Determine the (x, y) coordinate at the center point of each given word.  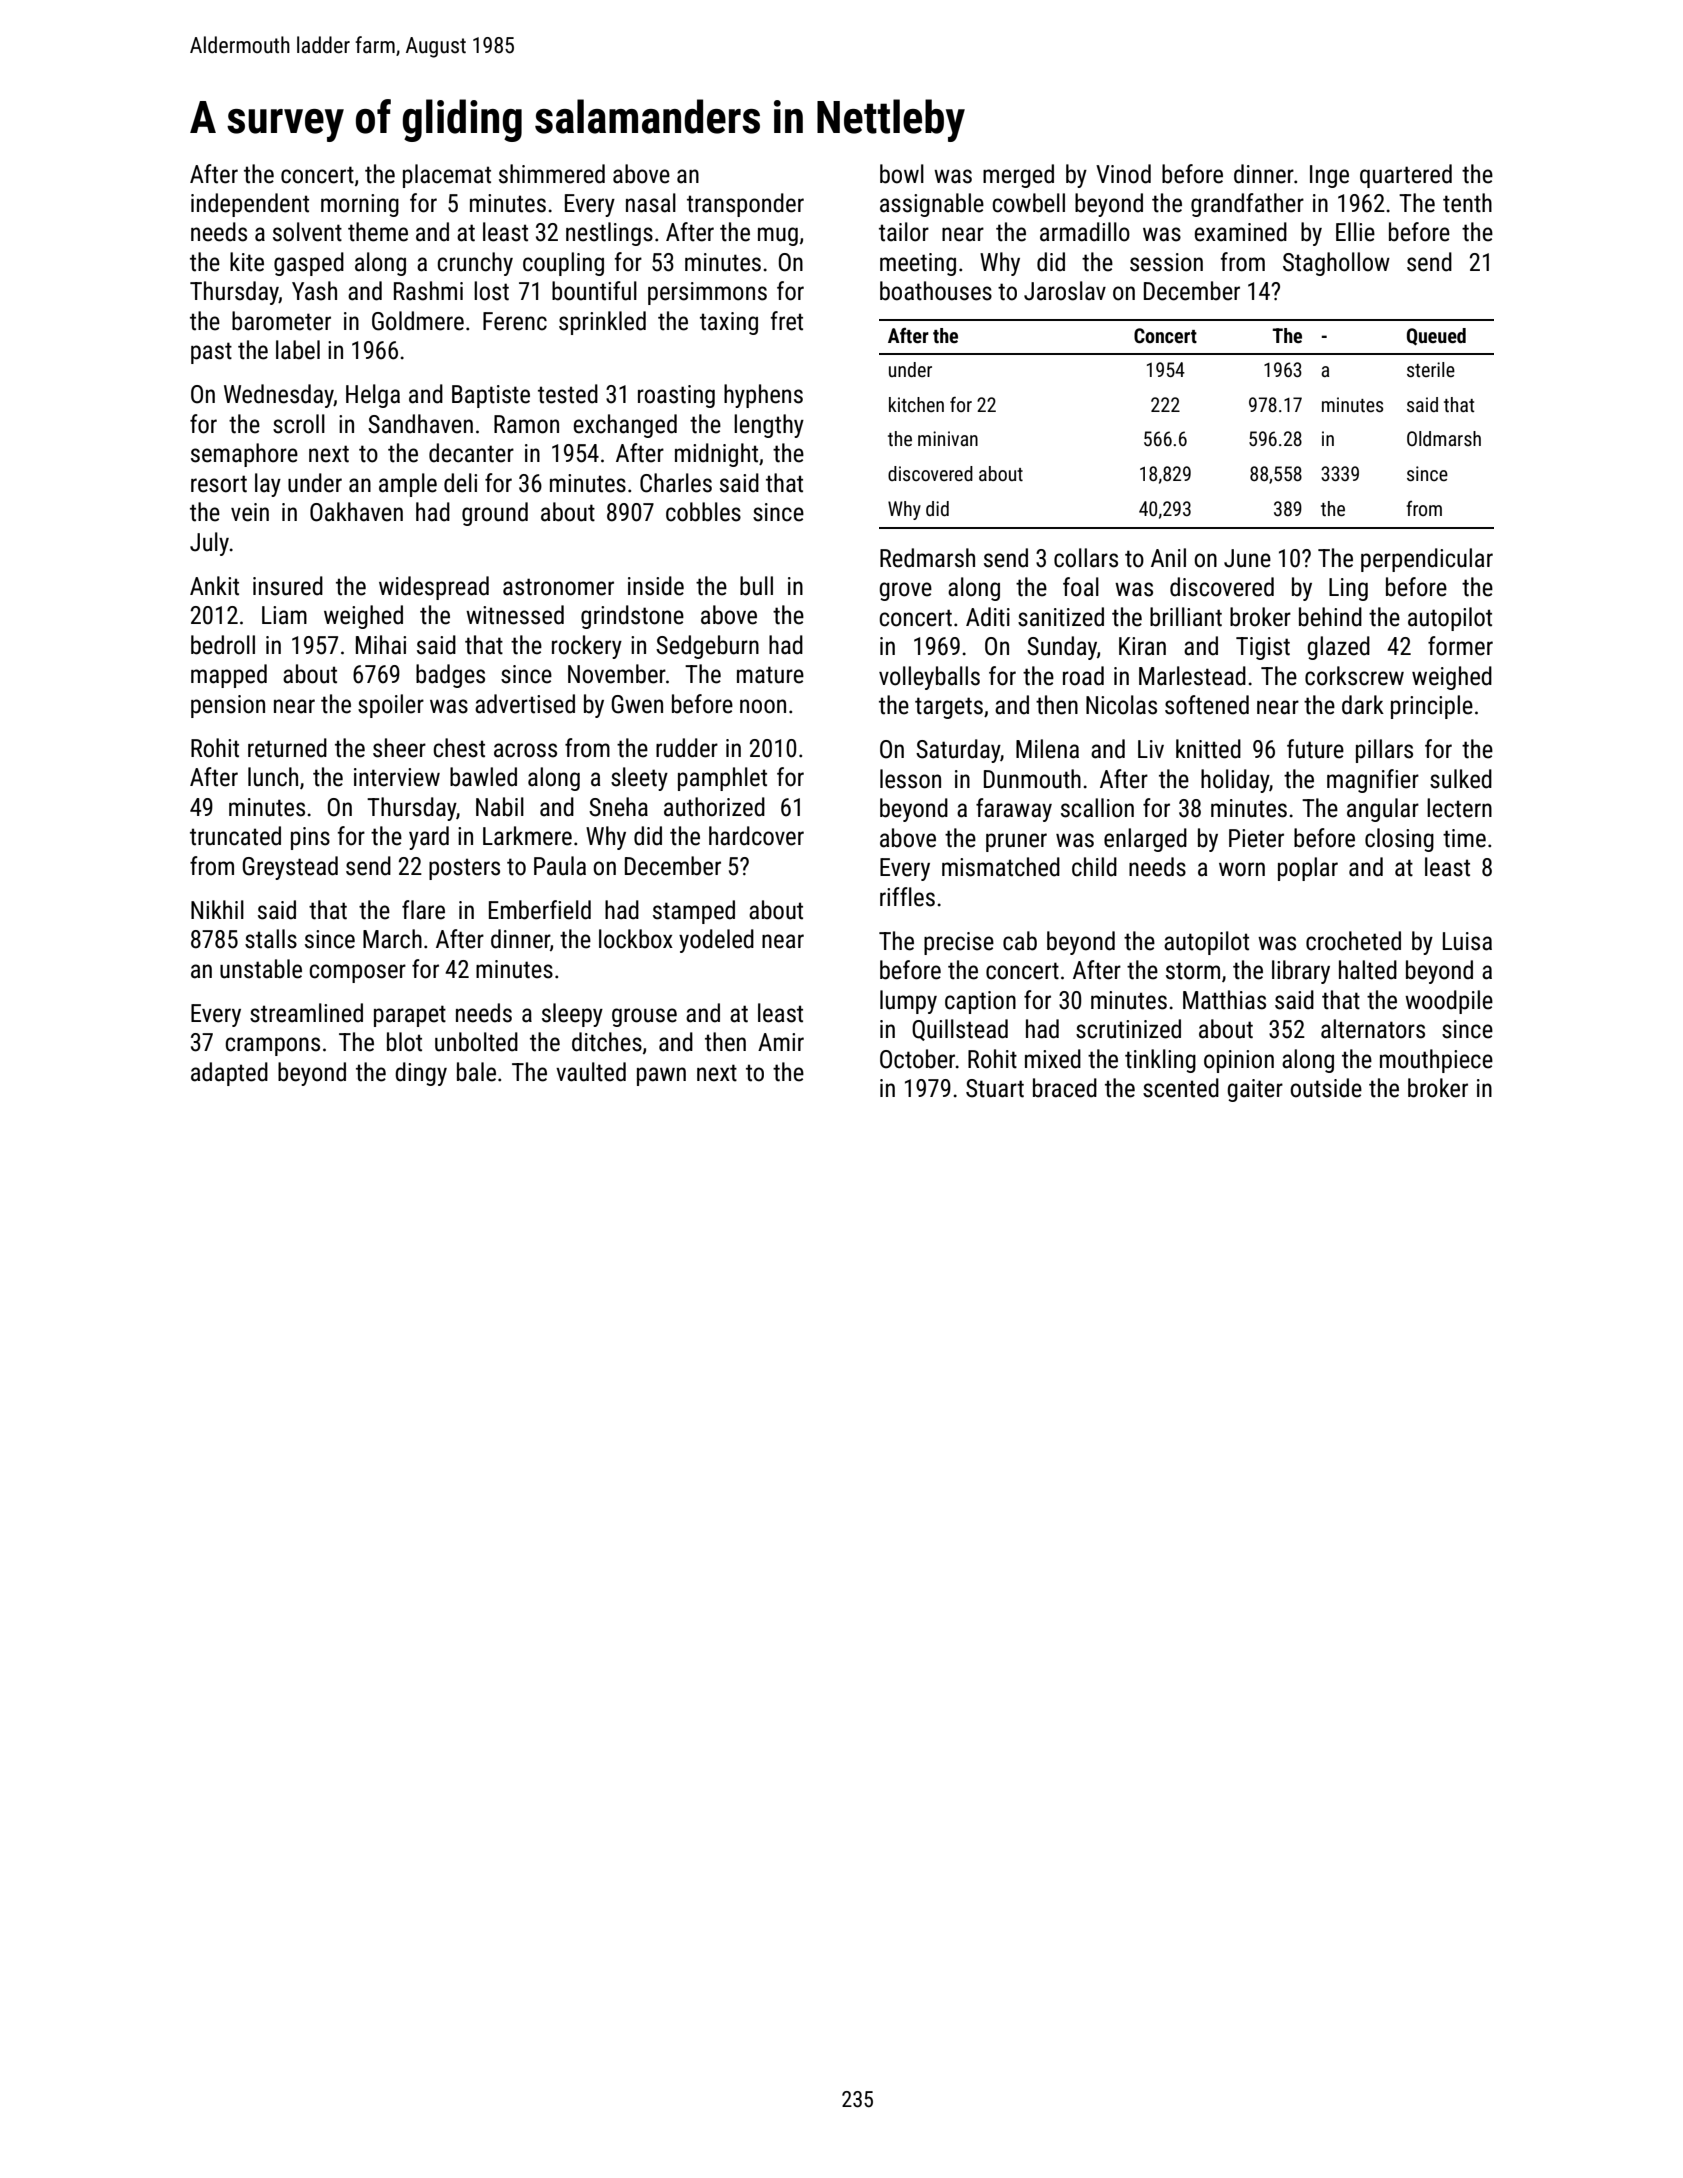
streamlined (306, 1013)
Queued (1436, 337)
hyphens (763, 396)
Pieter (1256, 838)
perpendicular (1427, 560)
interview (397, 777)
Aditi (988, 617)
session (1166, 262)
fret (787, 321)
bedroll (223, 645)
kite (247, 262)
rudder (687, 748)
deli (460, 483)
